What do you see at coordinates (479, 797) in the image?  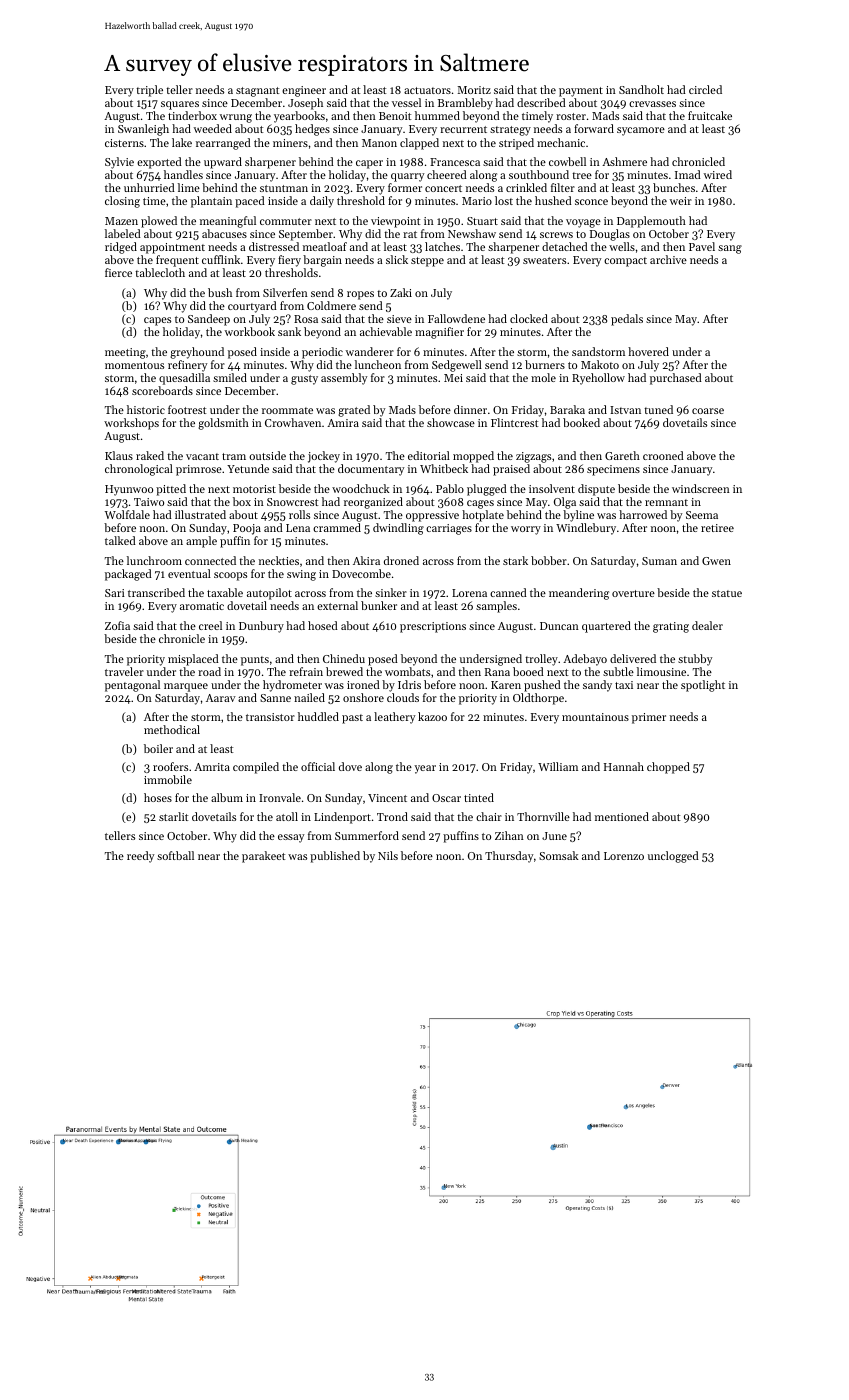 I see `tinted` at bounding box center [479, 797].
